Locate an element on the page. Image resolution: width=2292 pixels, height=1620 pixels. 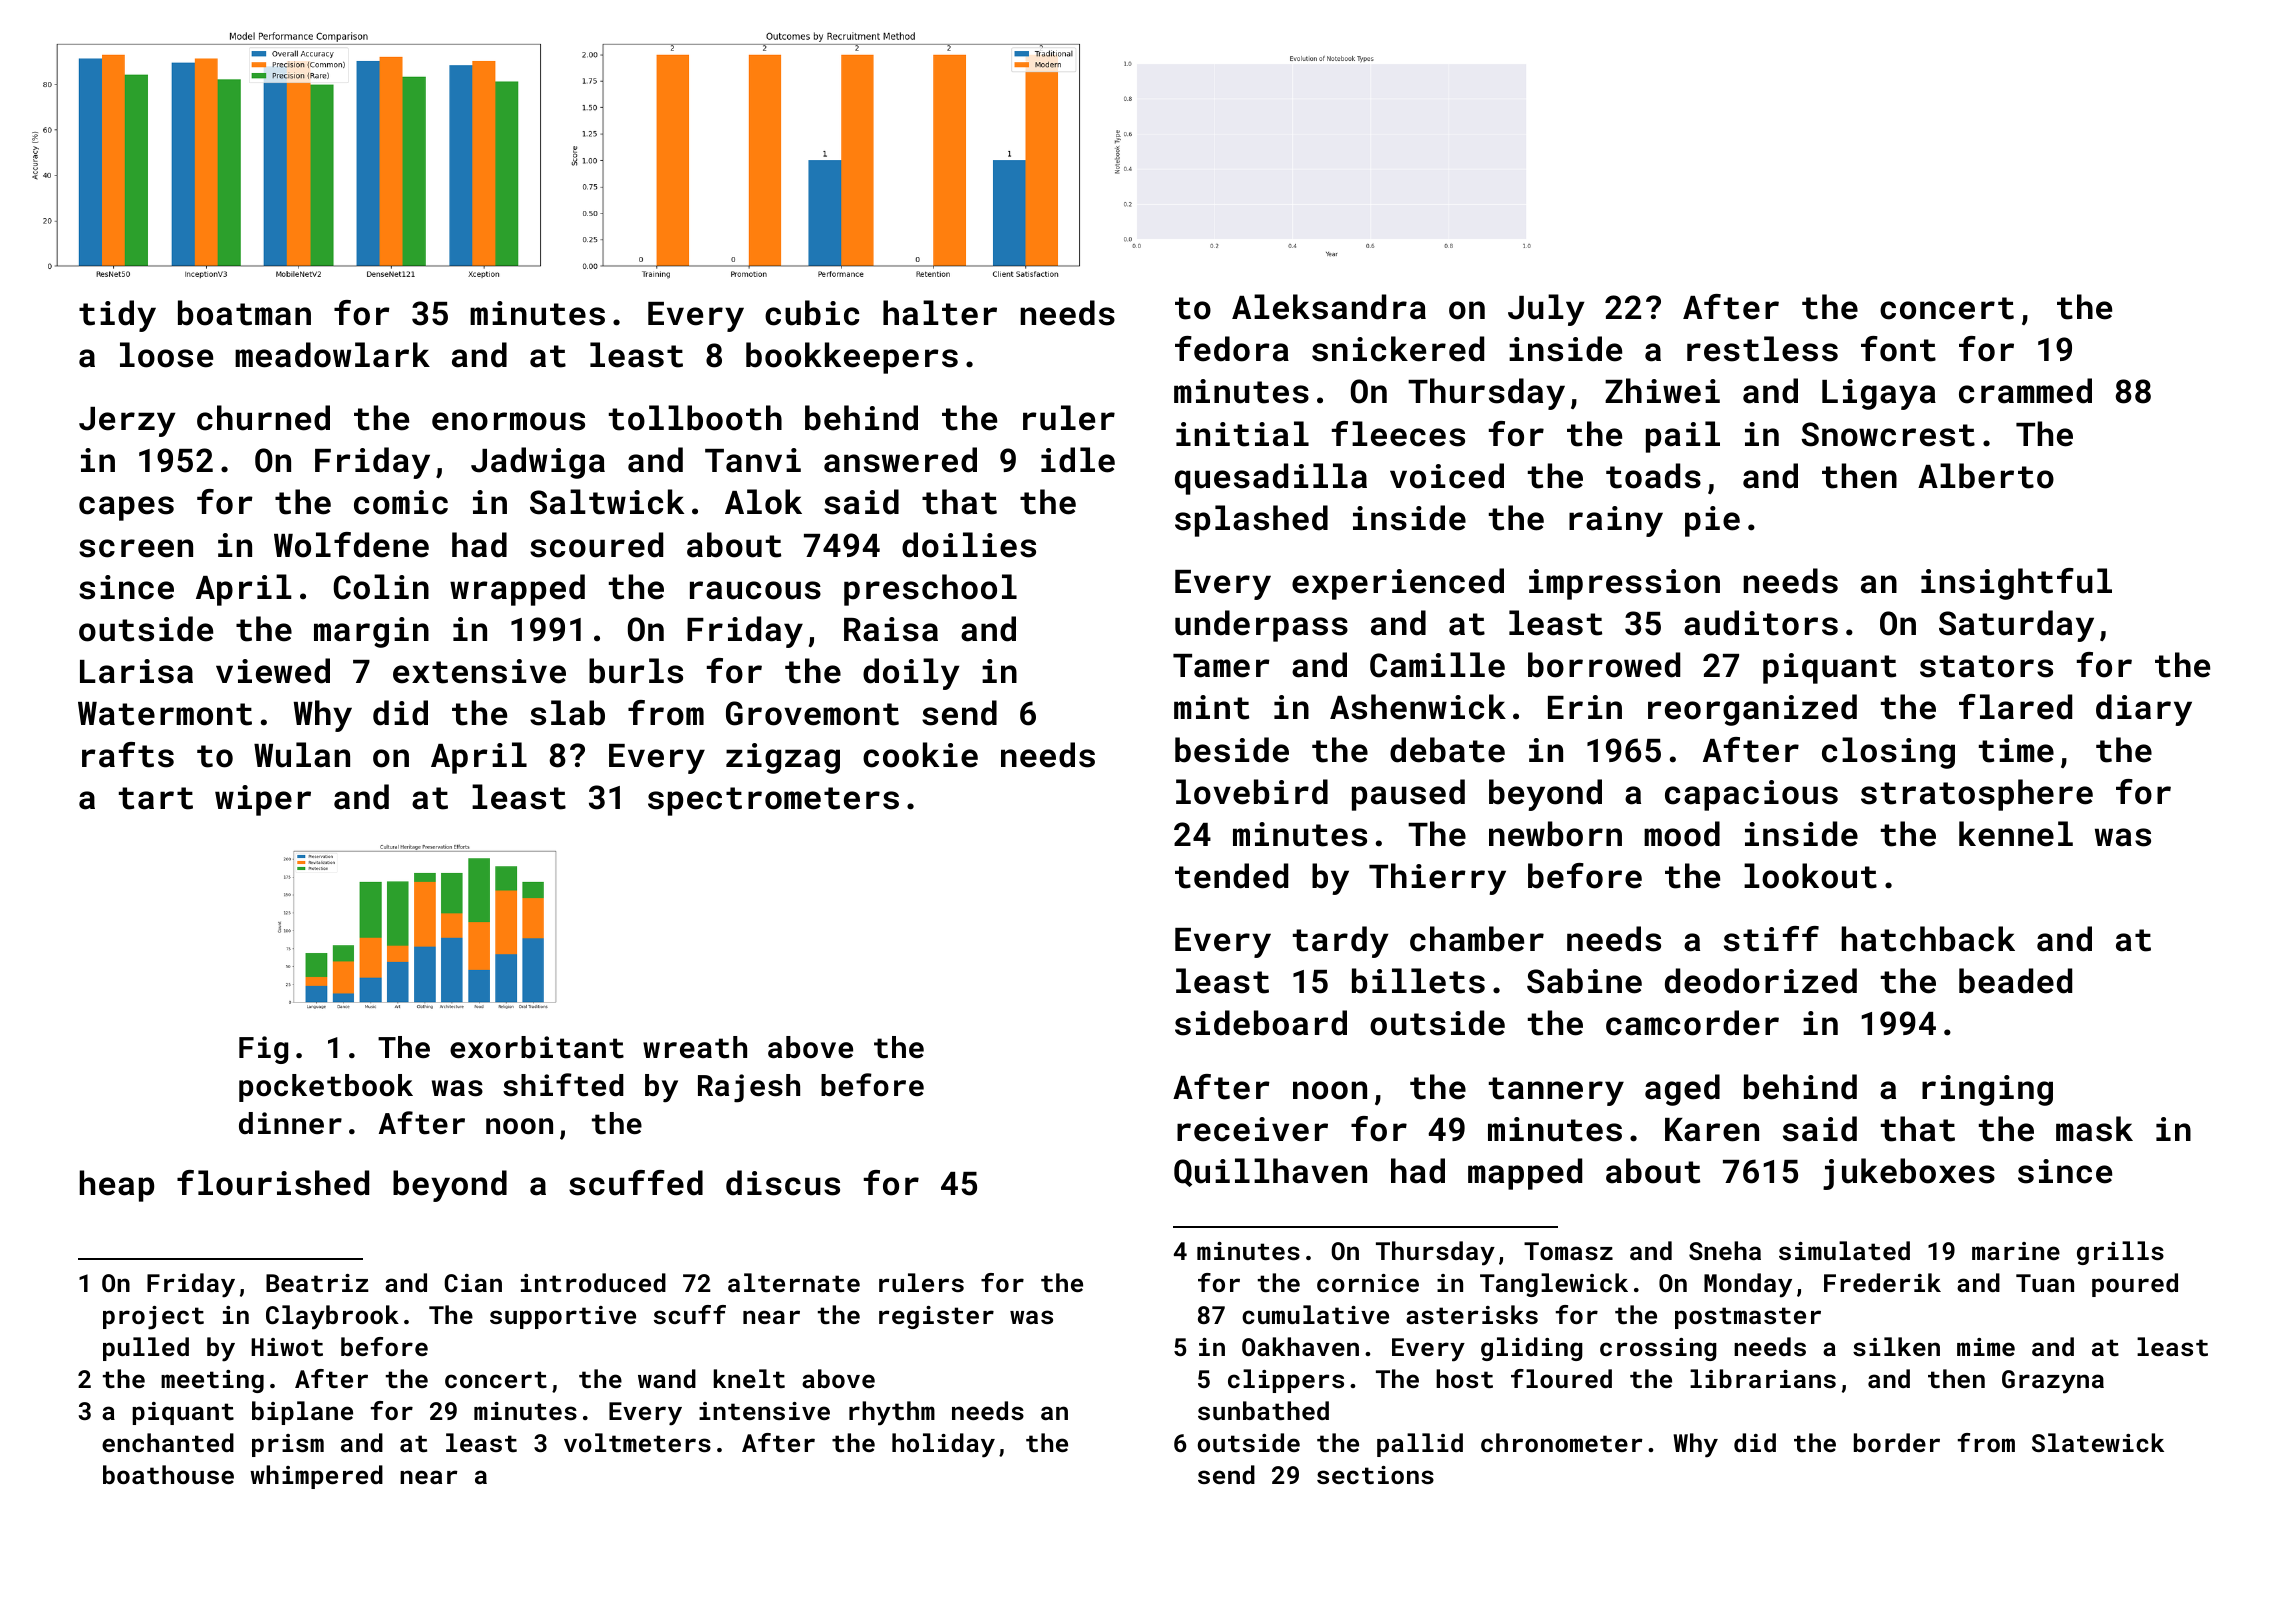
whimpered is located at coordinates (316, 1477).
